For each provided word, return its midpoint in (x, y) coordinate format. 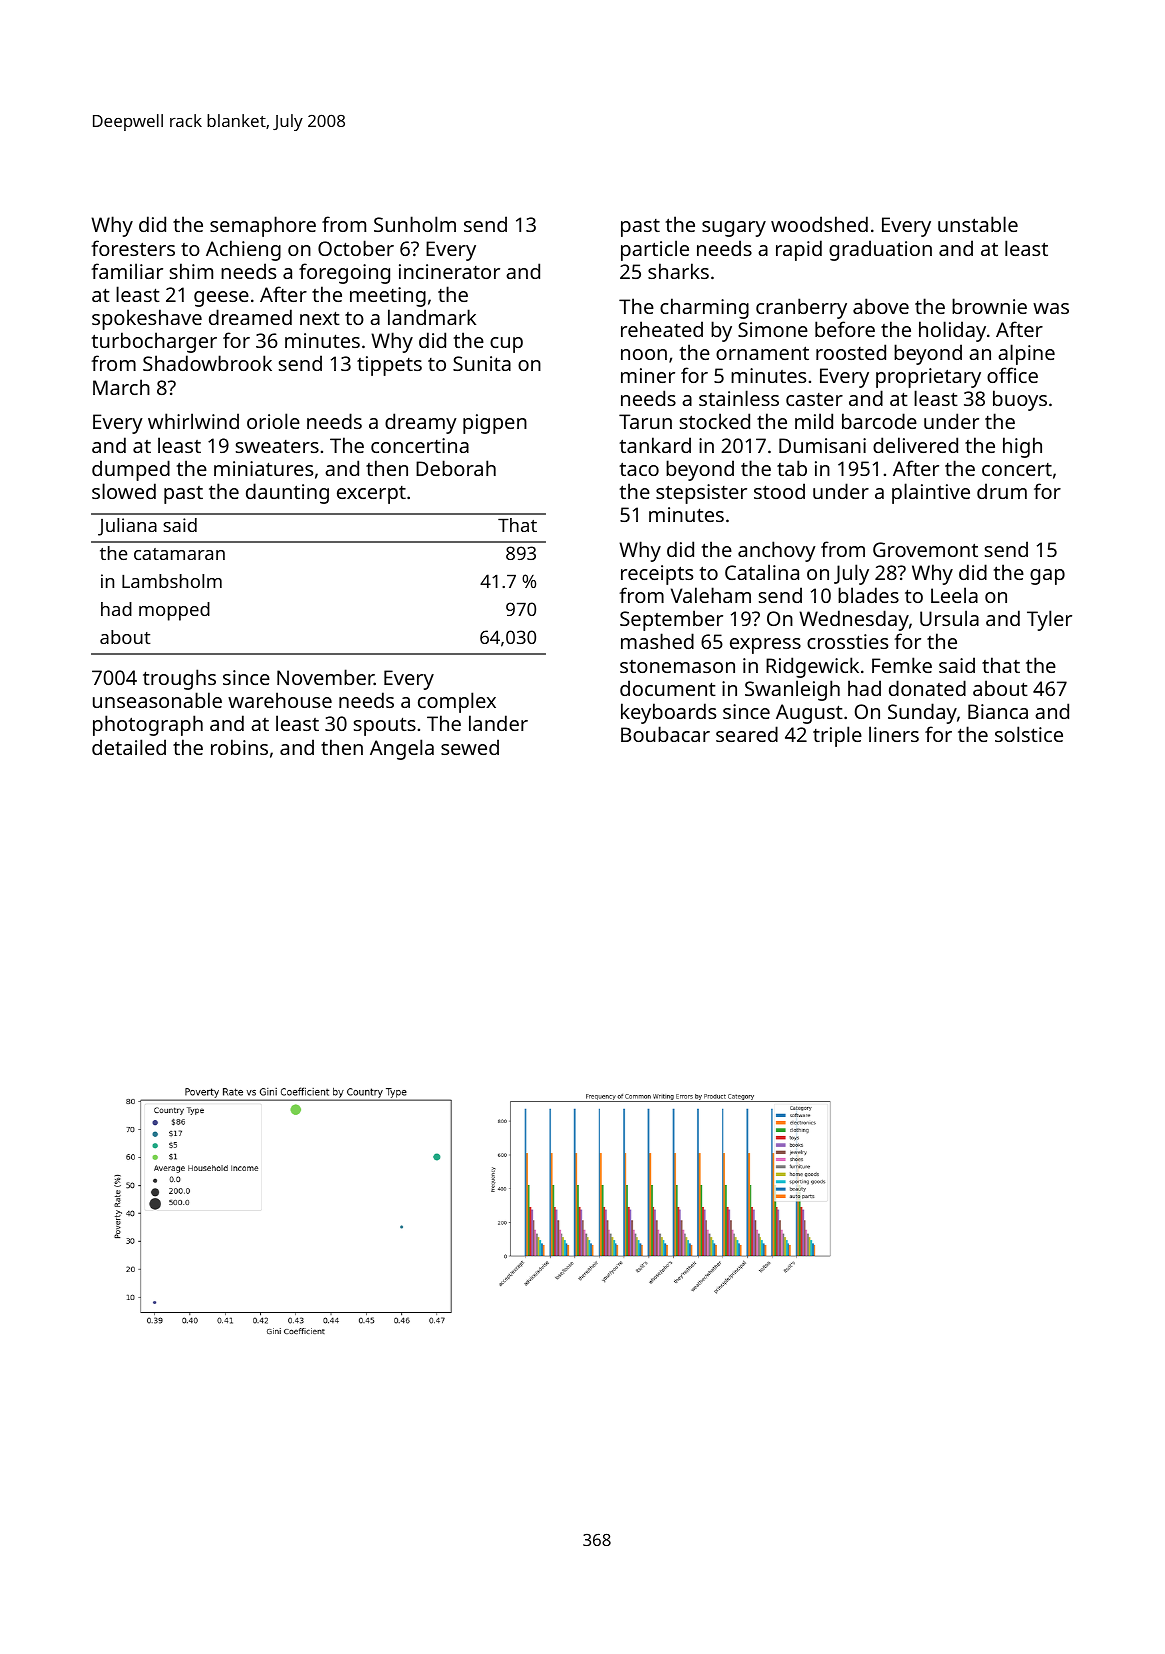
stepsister (701, 494)
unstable (978, 224)
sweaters (277, 446)
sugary (734, 229)
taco (639, 469)
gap (1047, 577)
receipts (657, 575)
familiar (127, 271)
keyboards (668, 713)
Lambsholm (172, 581)
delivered (915, 445)
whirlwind (193, 421)
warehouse (280, 700)
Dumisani (822, 445)
